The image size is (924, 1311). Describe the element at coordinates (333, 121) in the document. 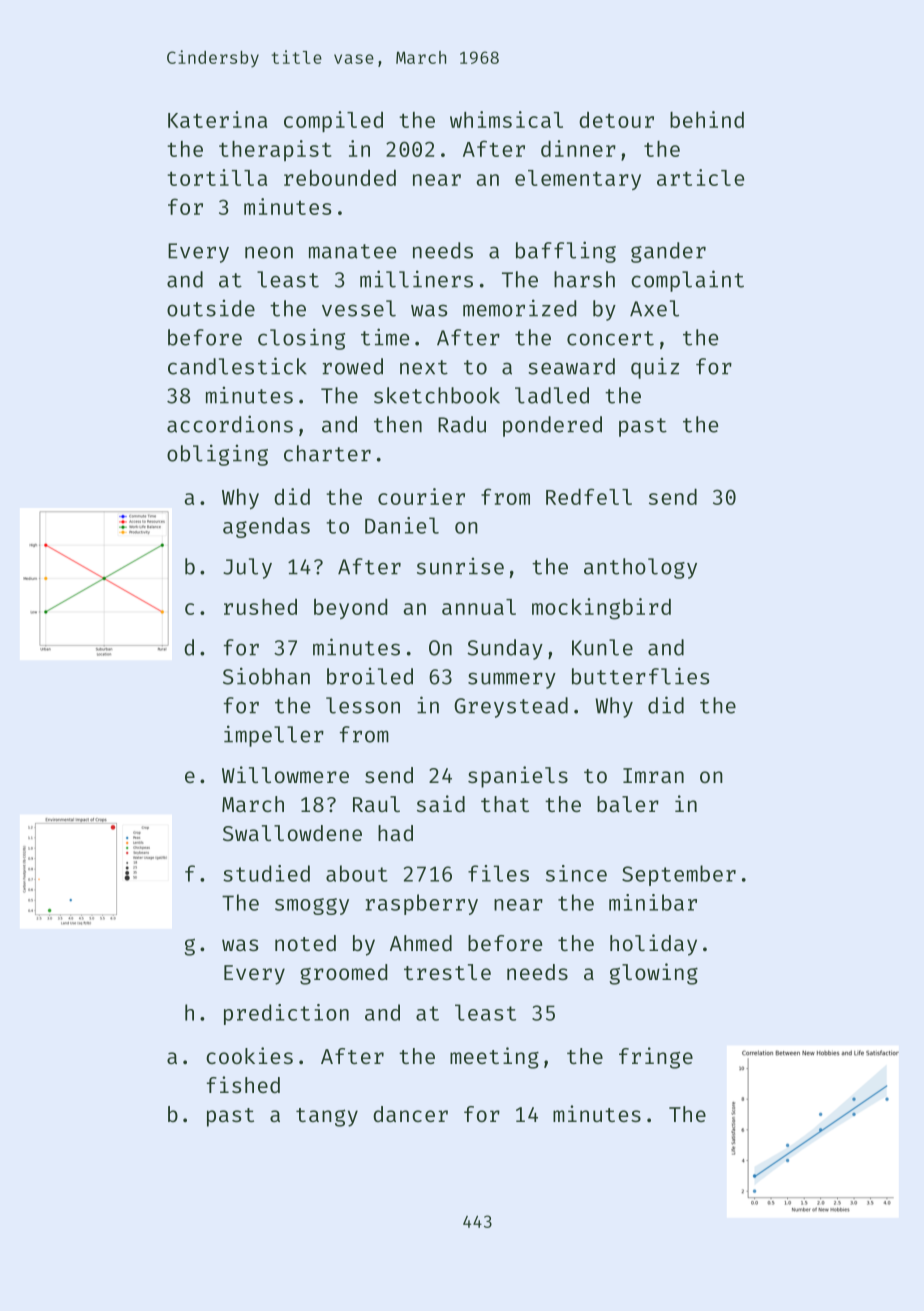

I see `compiled` at that location.
